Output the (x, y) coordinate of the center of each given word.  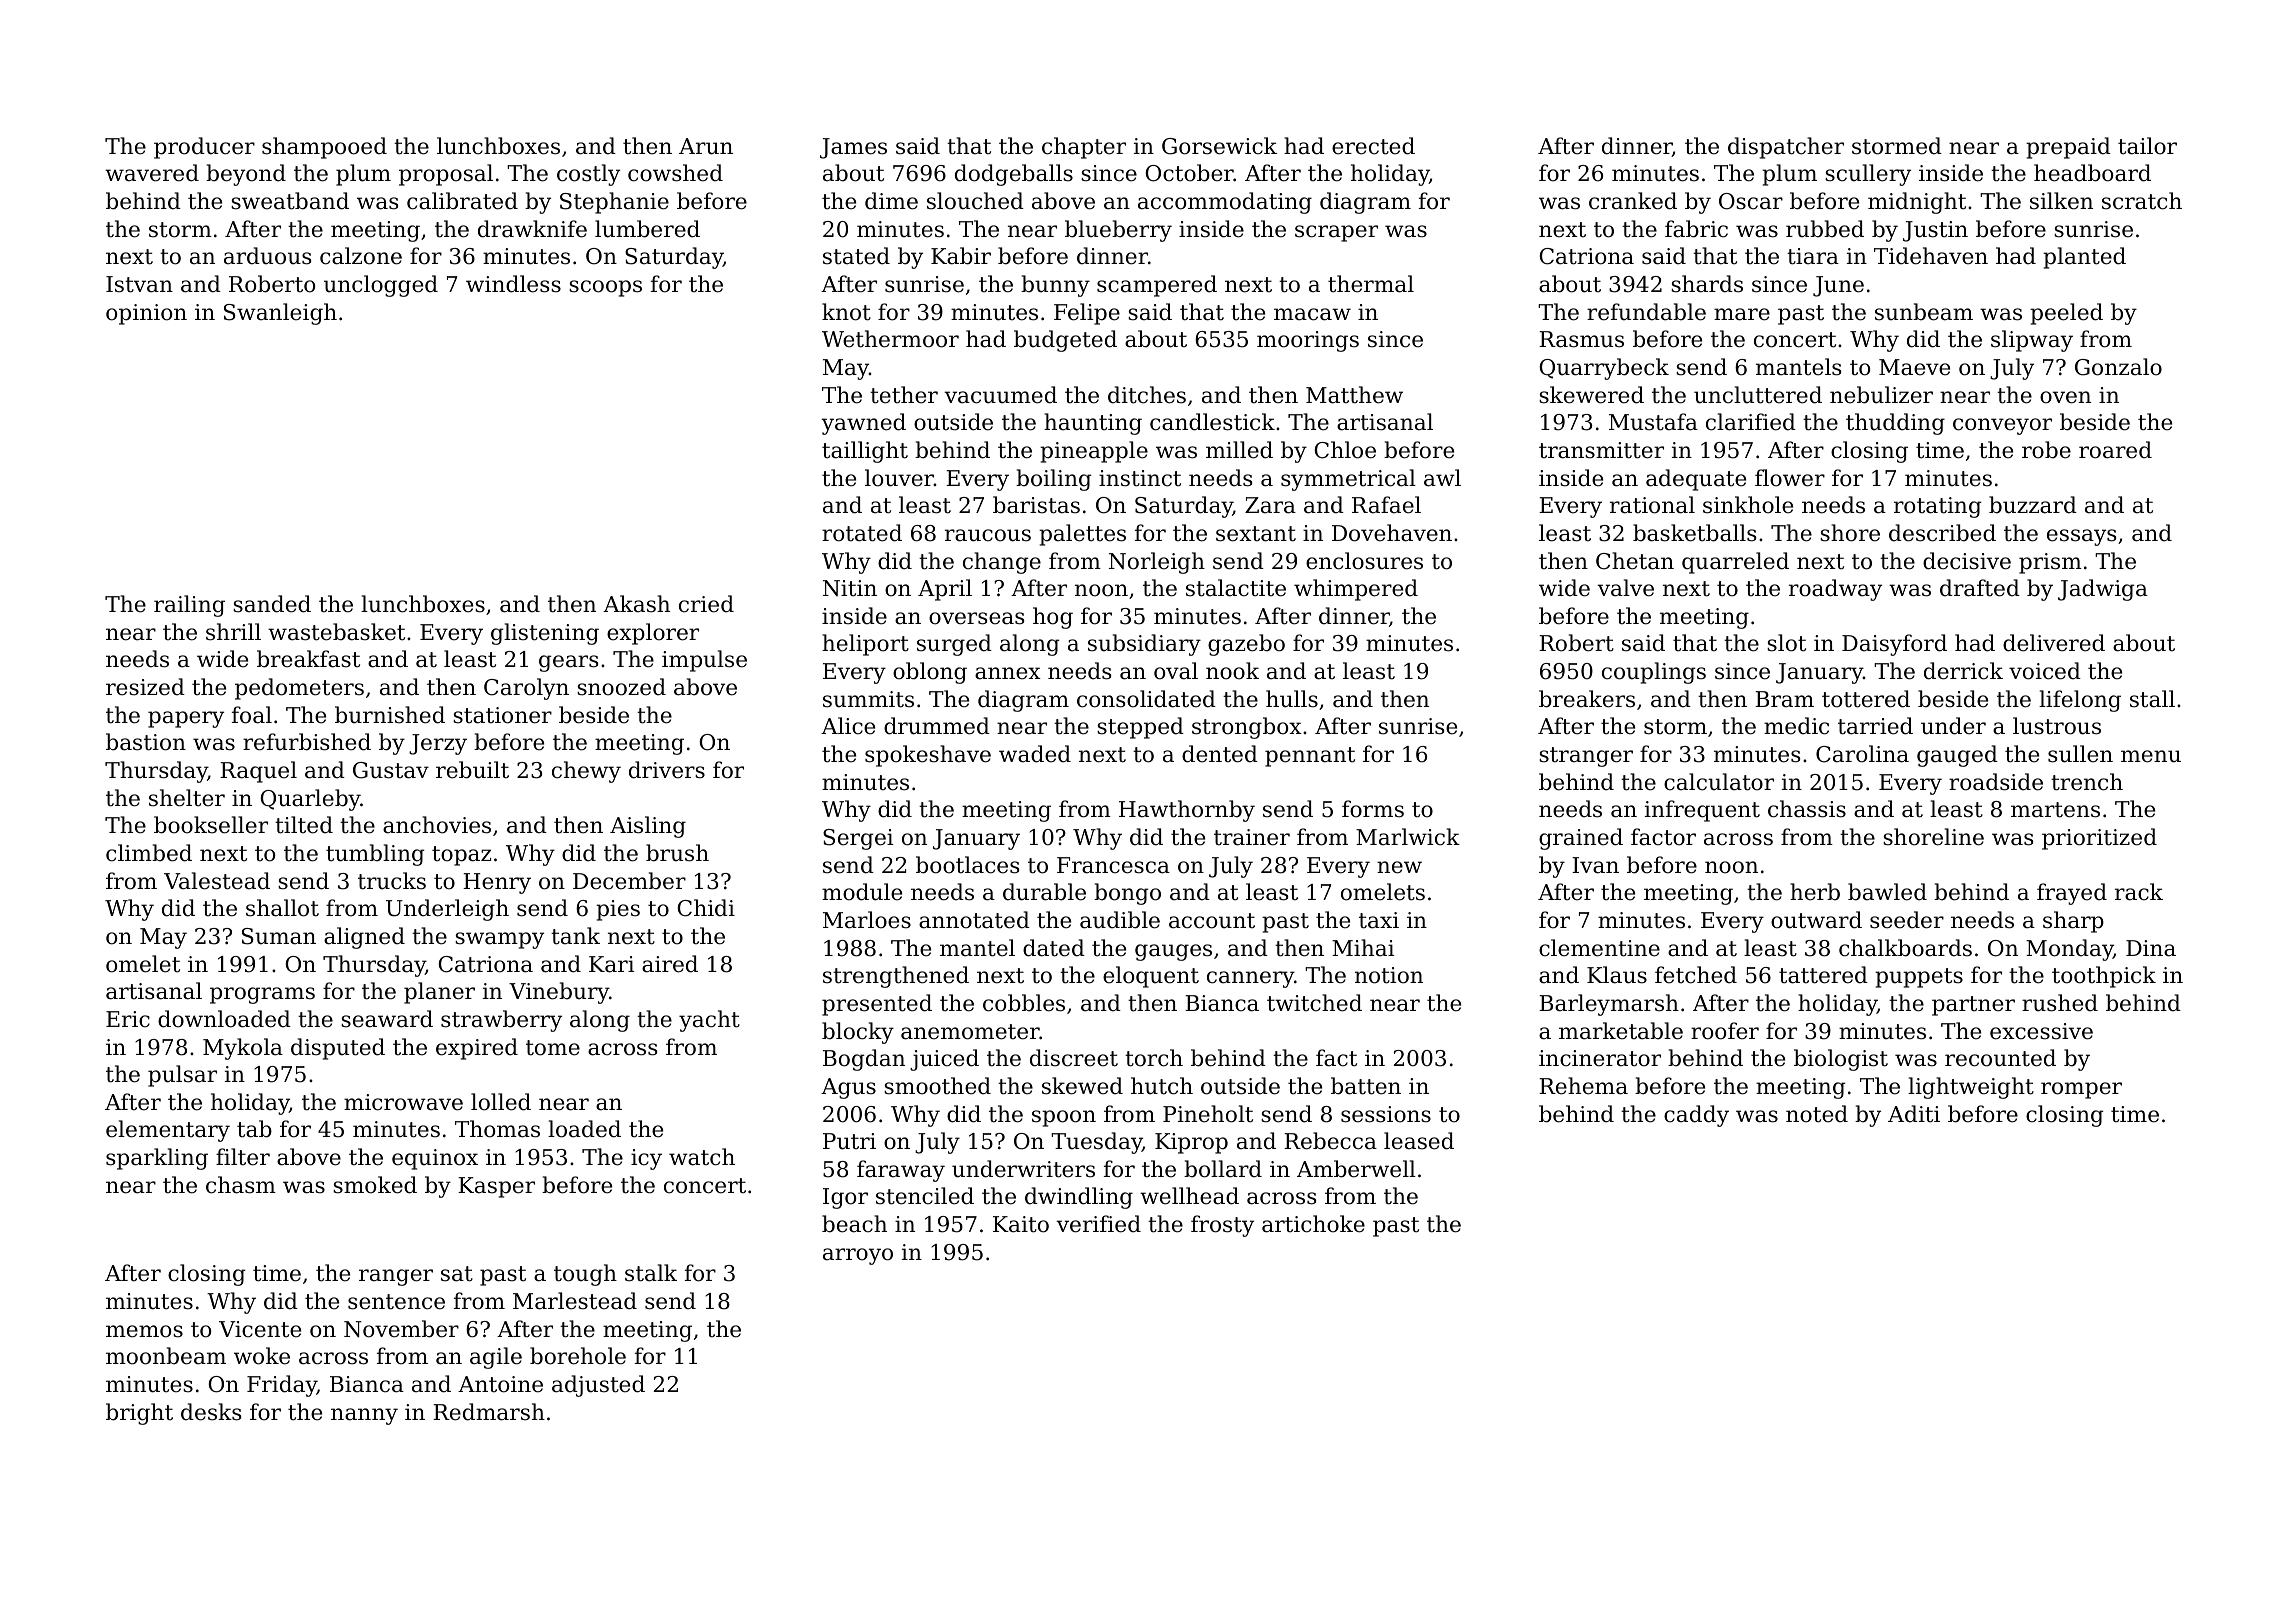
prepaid (2068, 148)
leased (1419, 1141)
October (1190, 173)
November (401, 1329)
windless (513, 284)
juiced (944, 1060)
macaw (1312, 314)
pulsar (182, 1076)
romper (2081, 1090)
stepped (1140, 728)
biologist (1841, 1060)
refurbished (307, 742)
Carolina (1862, 754)
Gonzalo (2118, 367)
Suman (279, 936)
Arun (706, 146)
